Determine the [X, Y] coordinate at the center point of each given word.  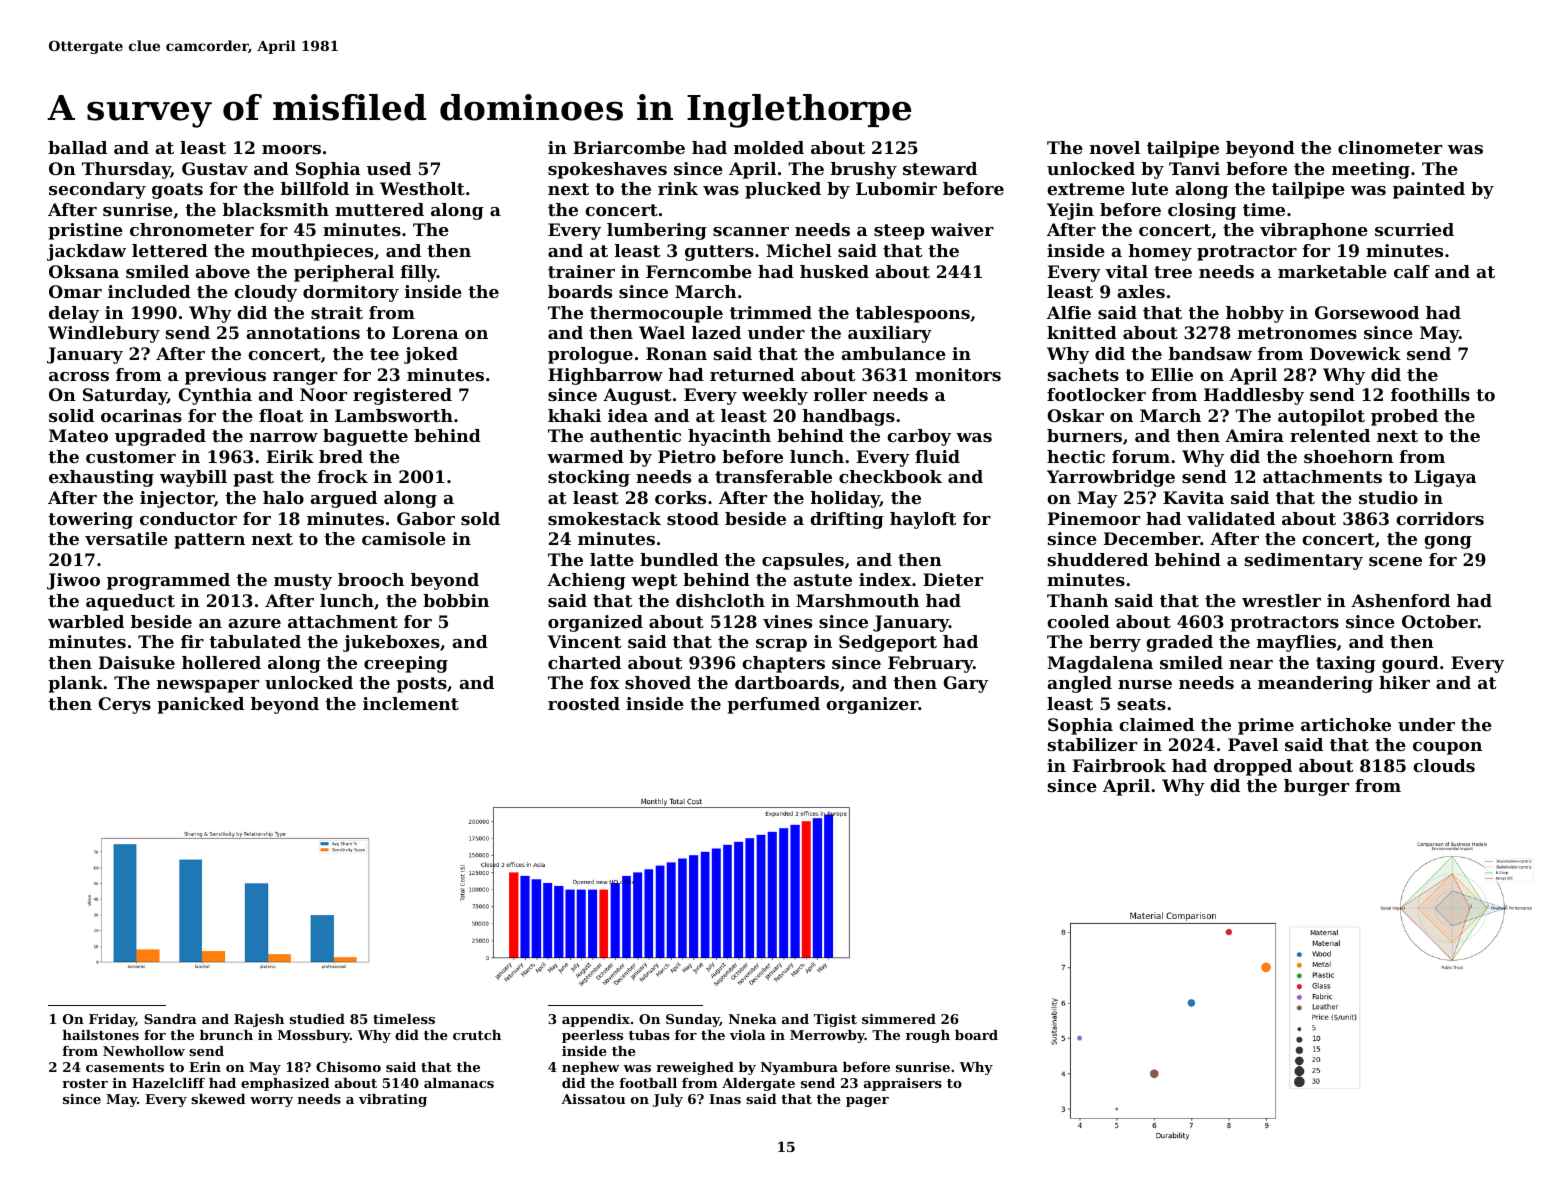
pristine [85, 231]
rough [928, 1036]
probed [1404, 417]
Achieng [586, 581]
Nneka [753, 1019]
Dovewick [1355, 353]
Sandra [170, 1019]
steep [899, 232]
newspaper [208, 686]
